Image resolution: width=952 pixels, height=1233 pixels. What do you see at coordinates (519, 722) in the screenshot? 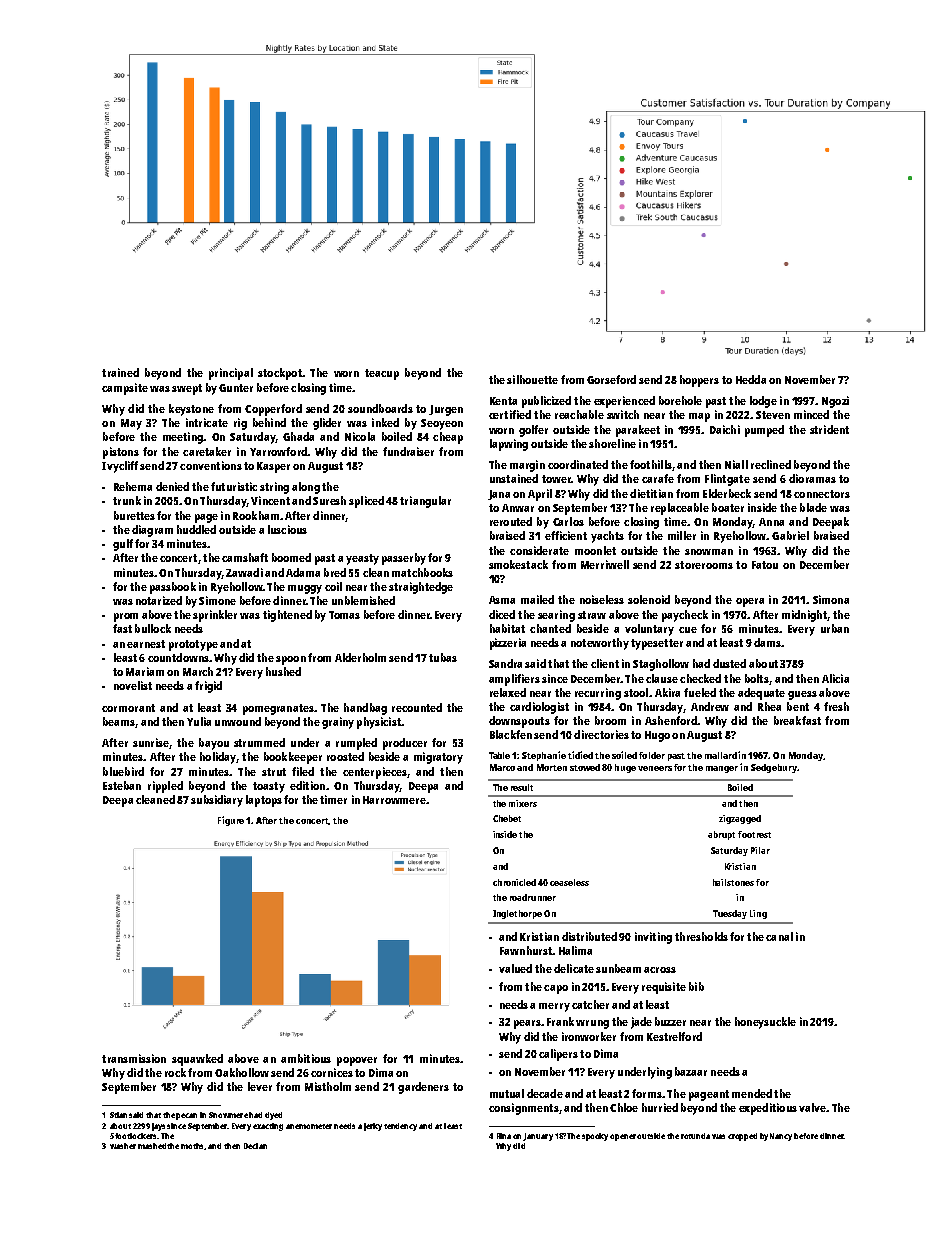
I see `downspouts` at bounding box center [519, 722].
